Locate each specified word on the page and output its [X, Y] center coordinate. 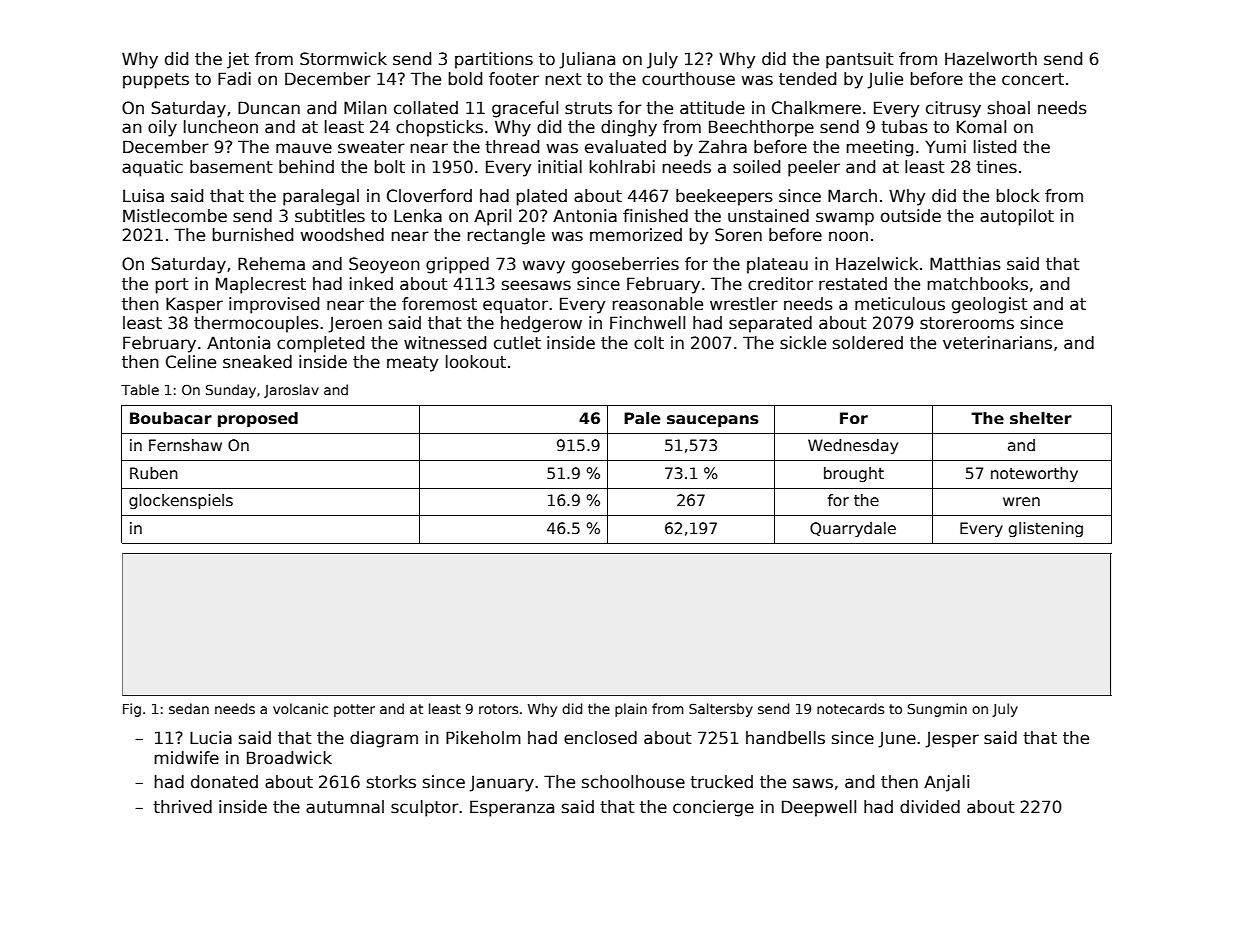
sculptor [425, 808]
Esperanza [512, 808]
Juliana [587, 60]
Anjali [946, 783]
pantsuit [860, 60]
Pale [642, 418]
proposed [258, 419]
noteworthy [1034, 474]
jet [238, 60]
